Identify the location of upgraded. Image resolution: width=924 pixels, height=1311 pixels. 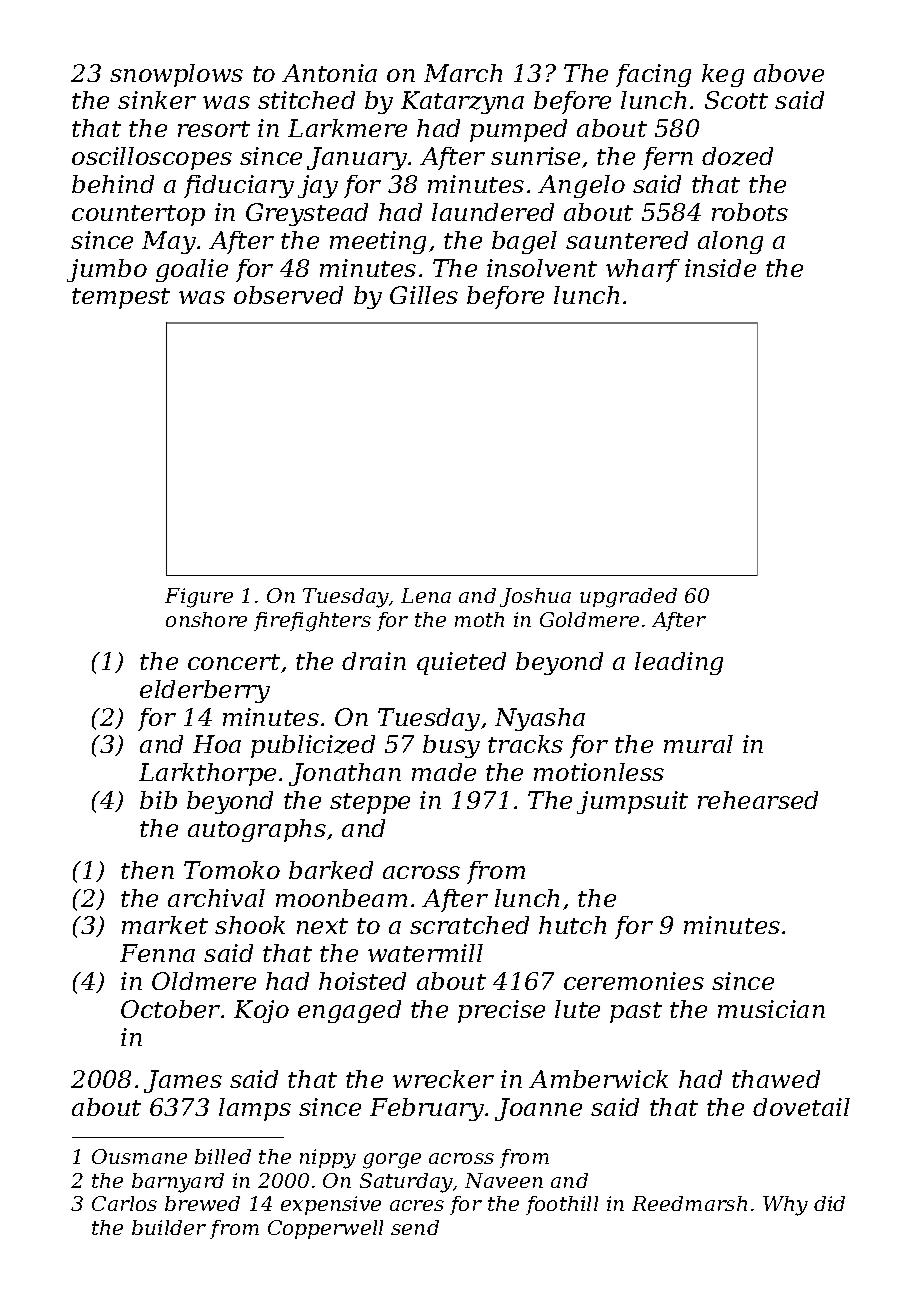
(628, 598).
